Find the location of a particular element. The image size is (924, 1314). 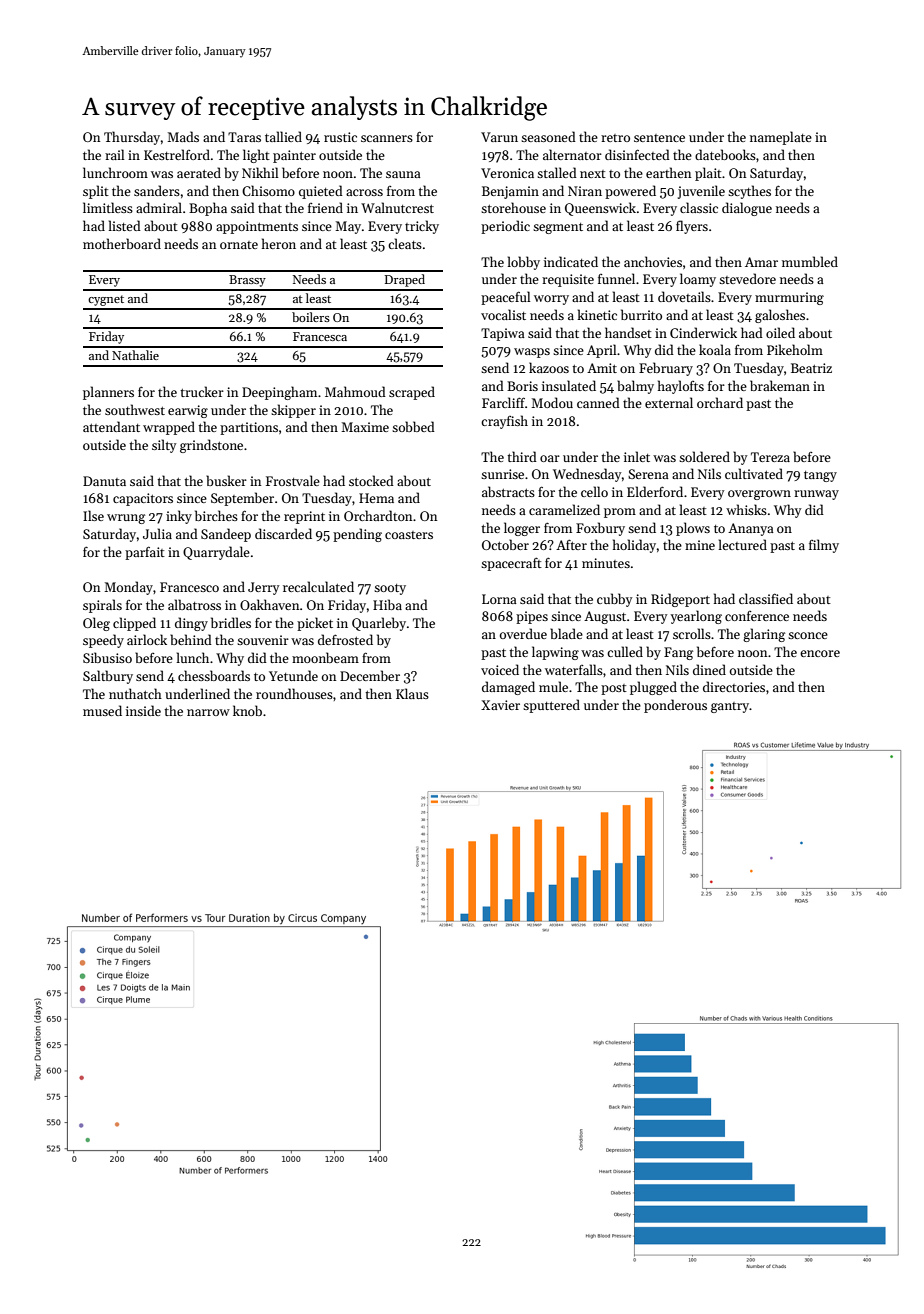

rail is located at coordinates (115, 154).
